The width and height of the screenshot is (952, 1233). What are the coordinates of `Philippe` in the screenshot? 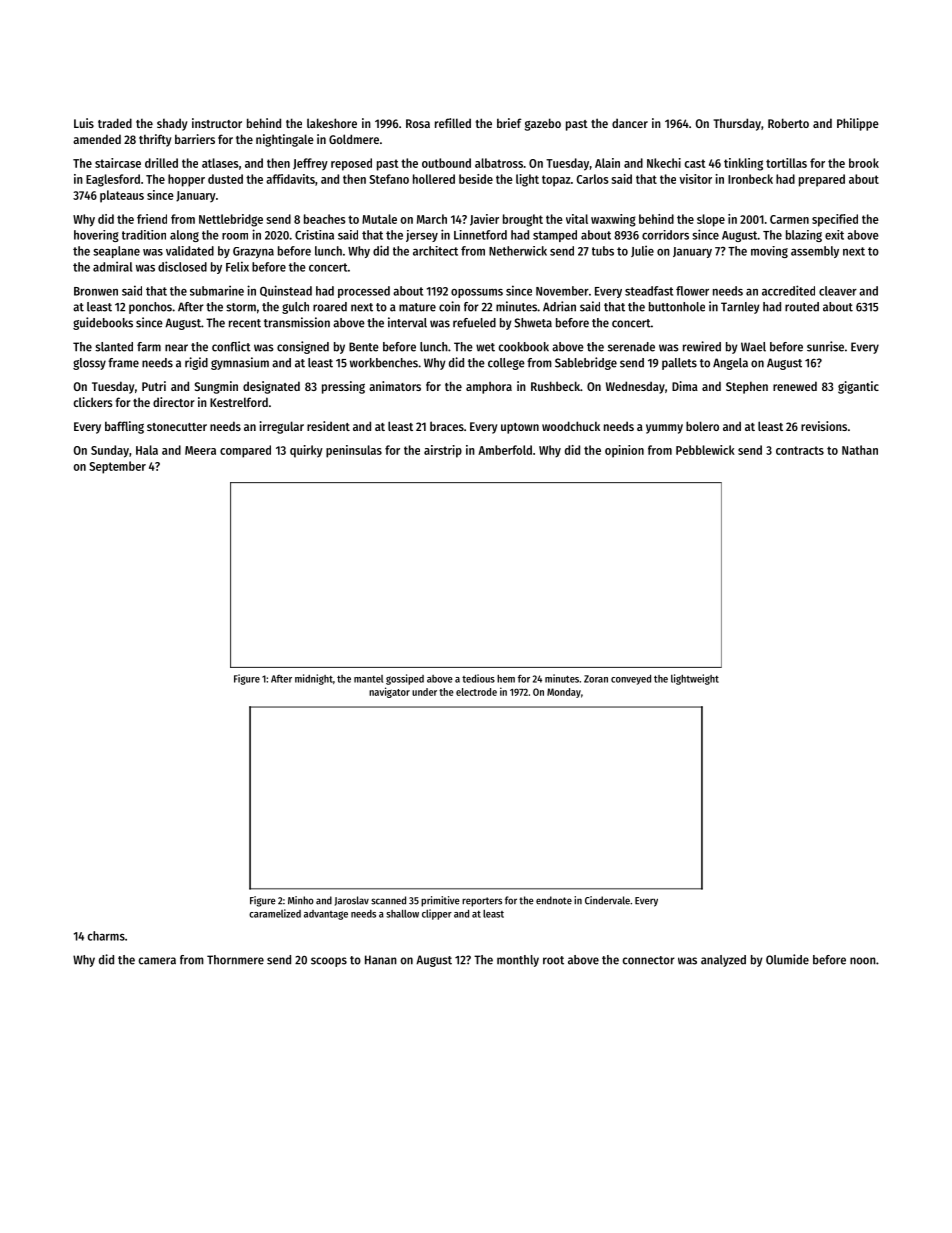 It's located at (858, 124).
